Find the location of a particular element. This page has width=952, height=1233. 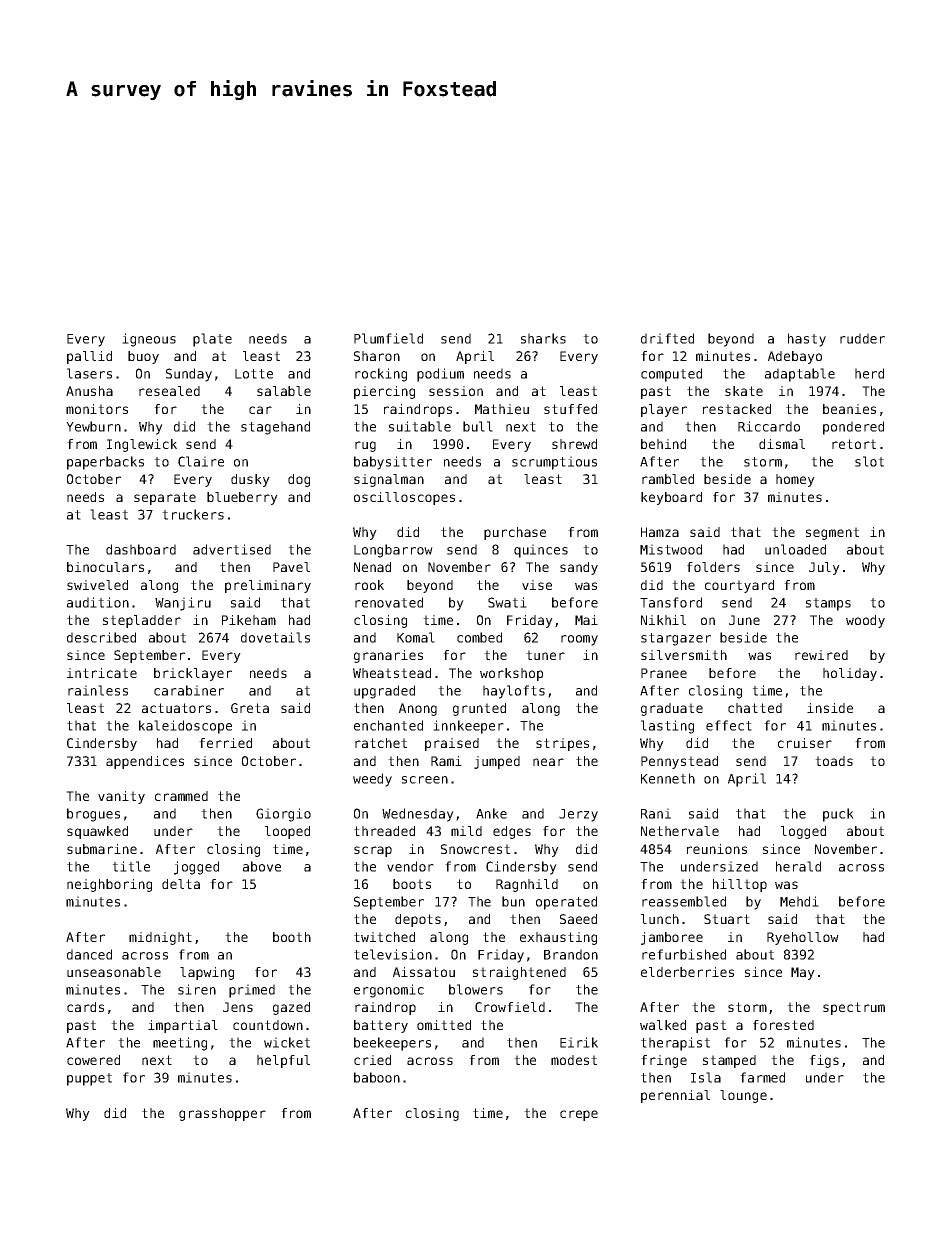

toads is located at coordinates (834, 761).
